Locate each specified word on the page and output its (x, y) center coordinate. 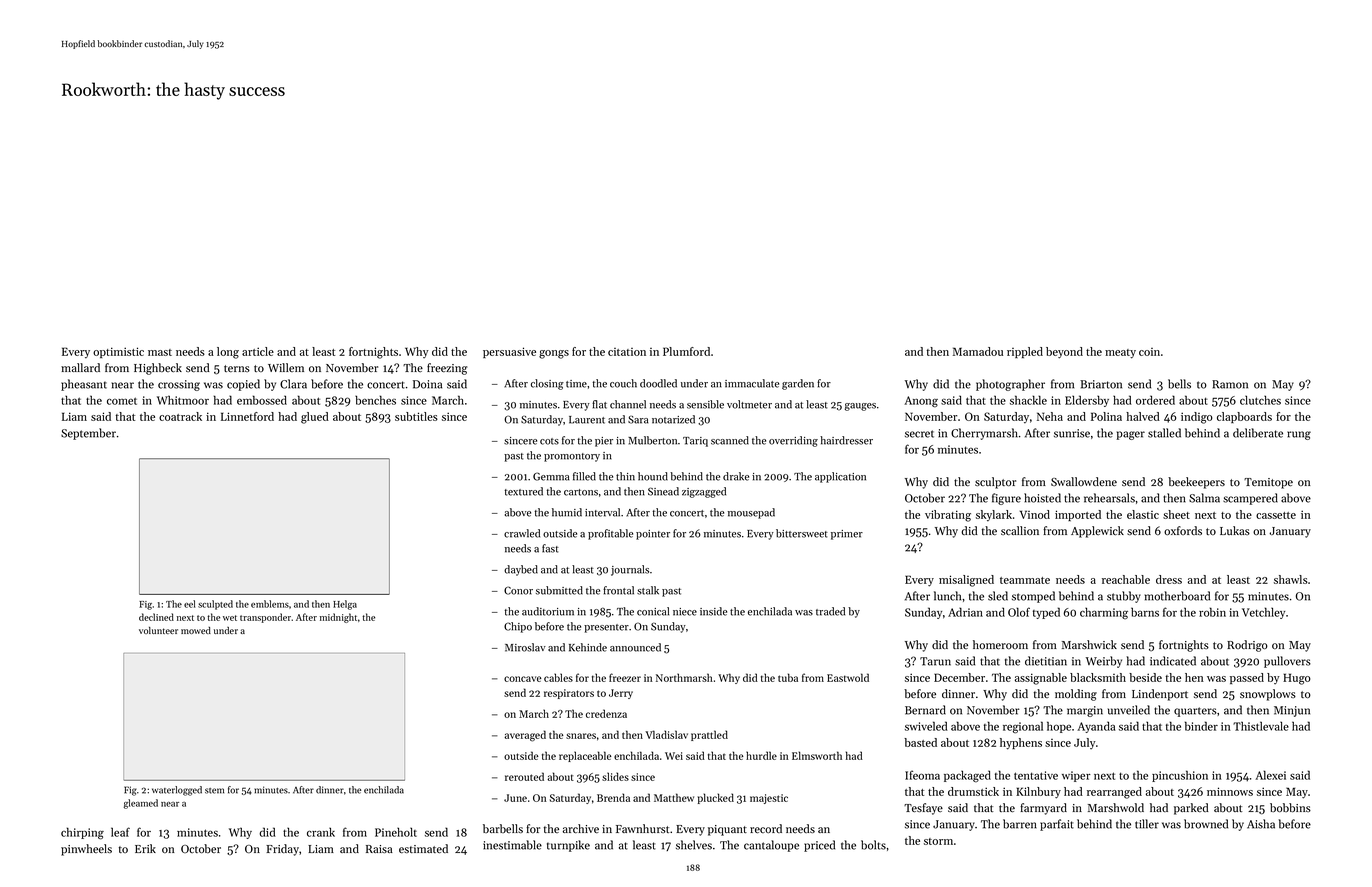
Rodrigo (1247, 646)
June (515, 798)
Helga (345, 605)
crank (321, 832)
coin (1149, 352)
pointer (653, 535)
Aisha (1261, 824)
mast (160, 352)
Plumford (686, 351)
